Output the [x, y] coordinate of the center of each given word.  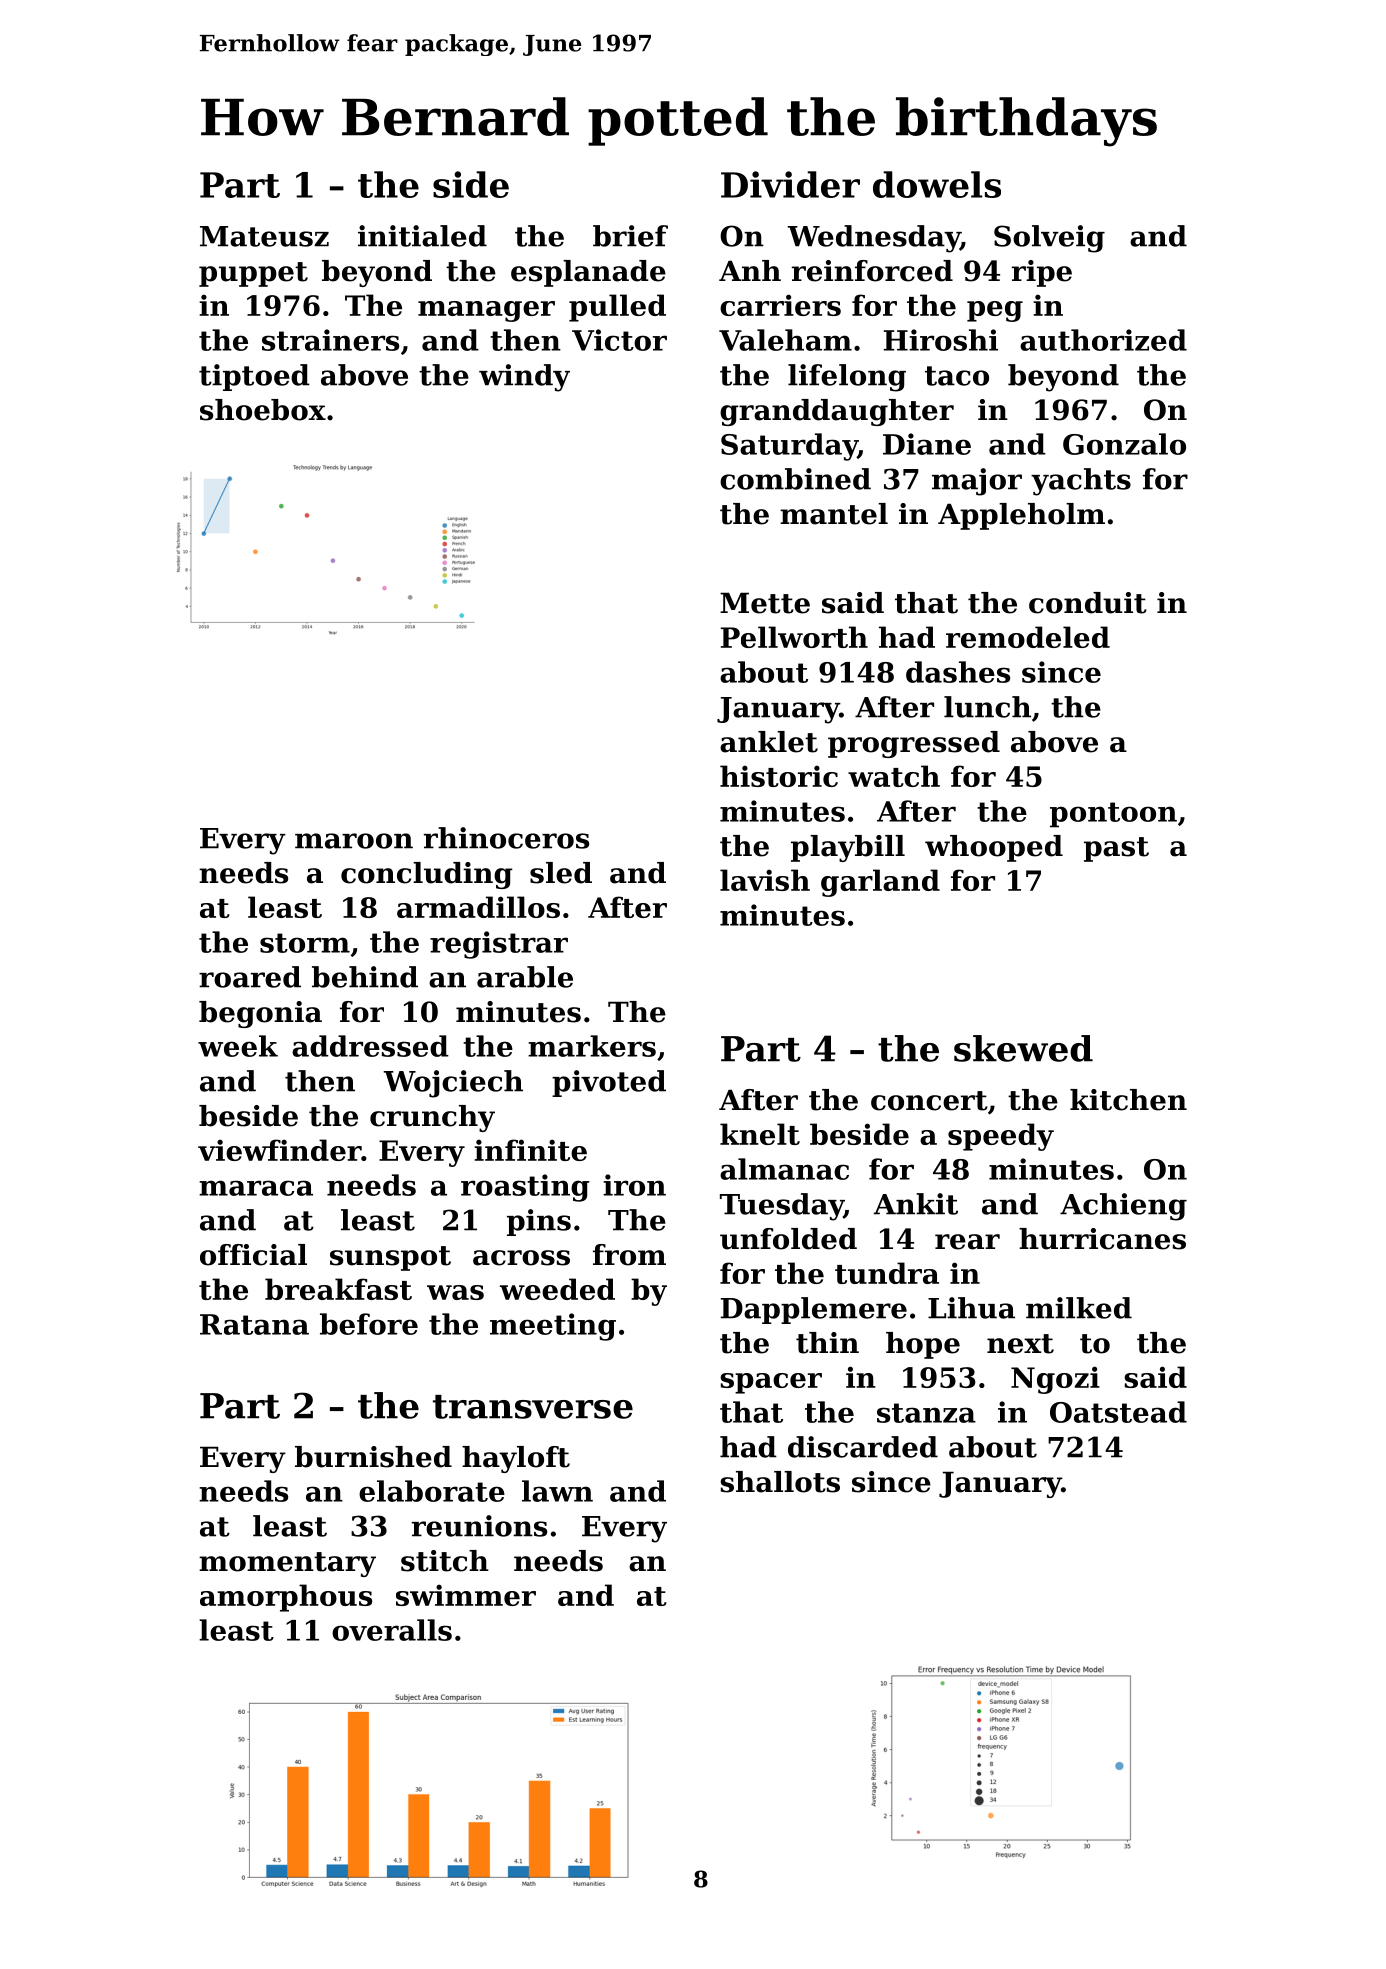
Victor [619, 340]
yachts [1081, 482]
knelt [760, 1134]
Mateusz [264, 236]
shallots [780, 1482]
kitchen [1128, 1100]
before [369, 1324]
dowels [937, 184]
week [238, 1046]
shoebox [263, 410]
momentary [287, 1564]
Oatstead [1118, 1412]
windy [524, 378]
